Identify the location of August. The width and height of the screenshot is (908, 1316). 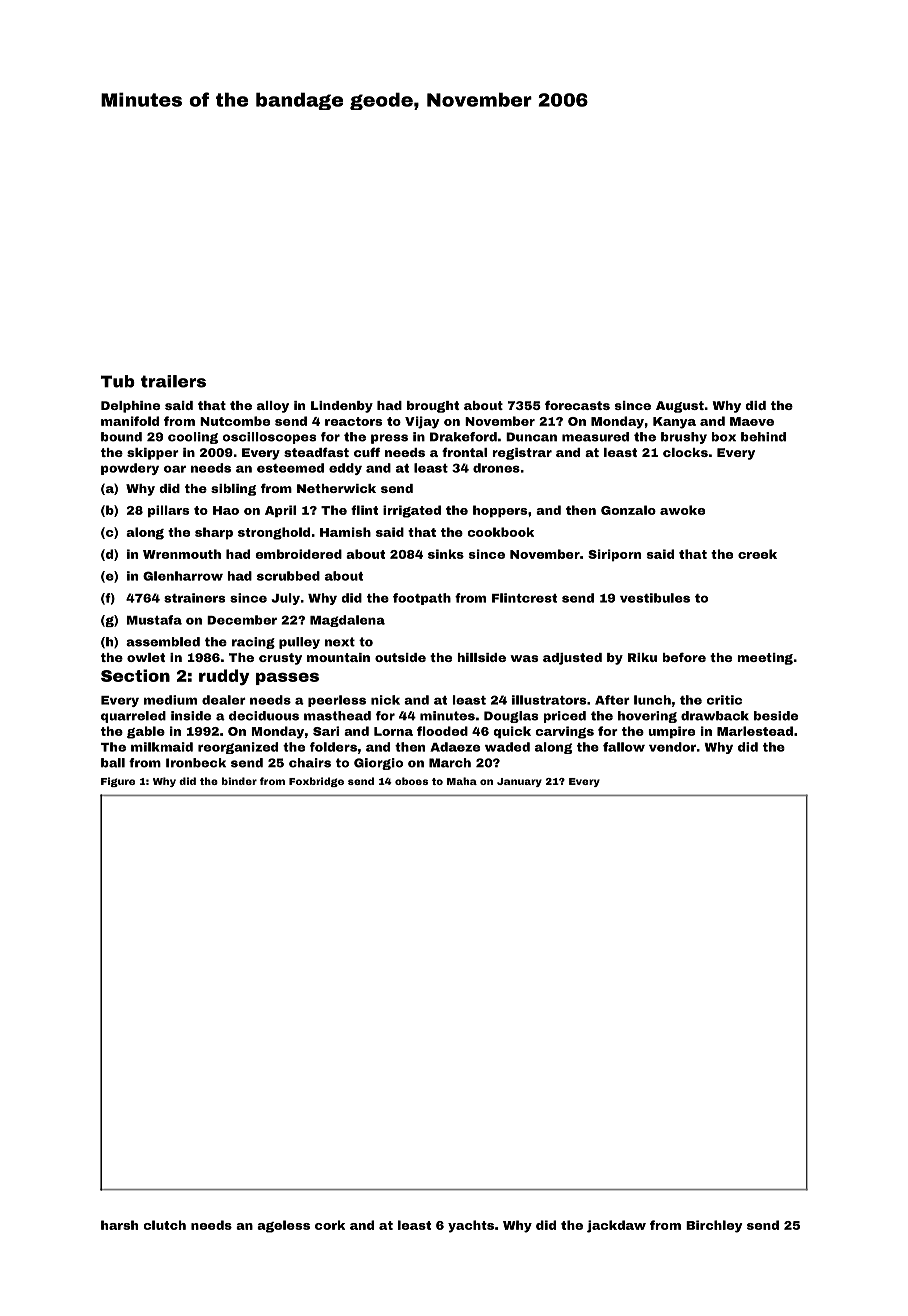
(680, 407).
